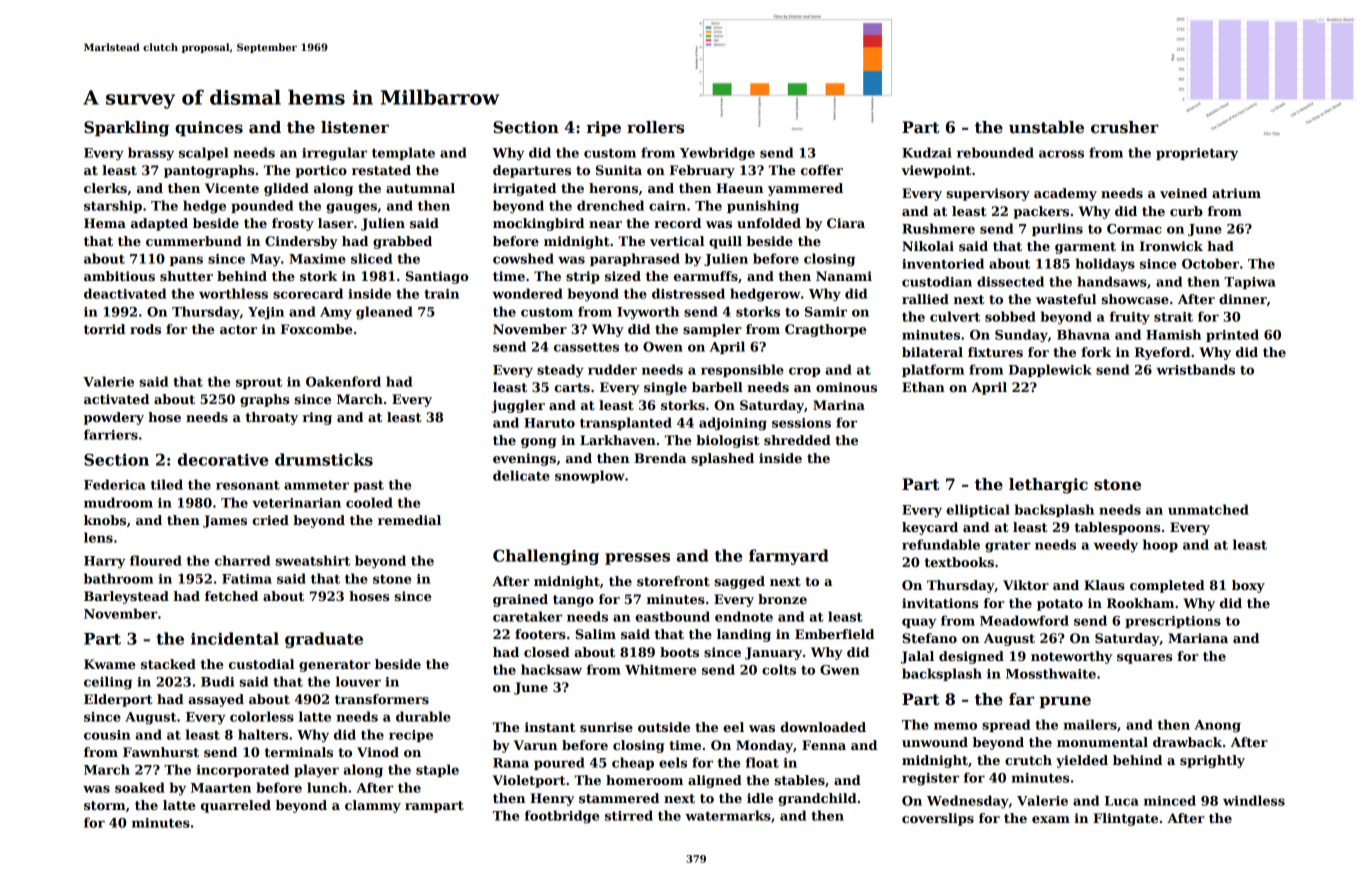 Image resolution: width=1372 pixels, height=887 pixels. What do you see at coordinates (518, 406) in the screenshot?
I see `juggler` at bounding box center [518, 406].
